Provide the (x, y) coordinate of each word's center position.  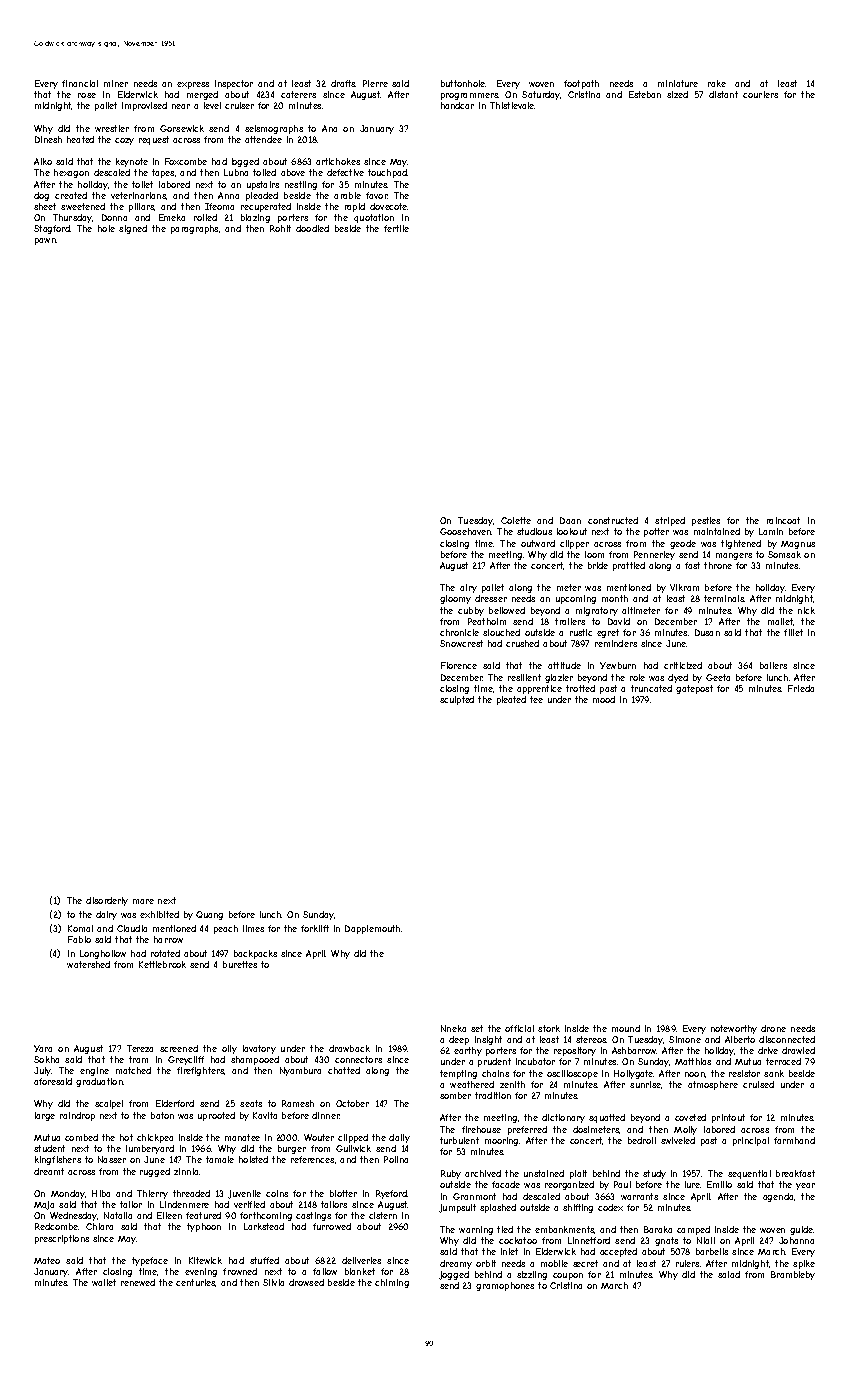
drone (773, 1028)
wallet (104, 1282)
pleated (511, 700)
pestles (706, 521)
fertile (396, 228)
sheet (45, 206)
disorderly (107, 901)
